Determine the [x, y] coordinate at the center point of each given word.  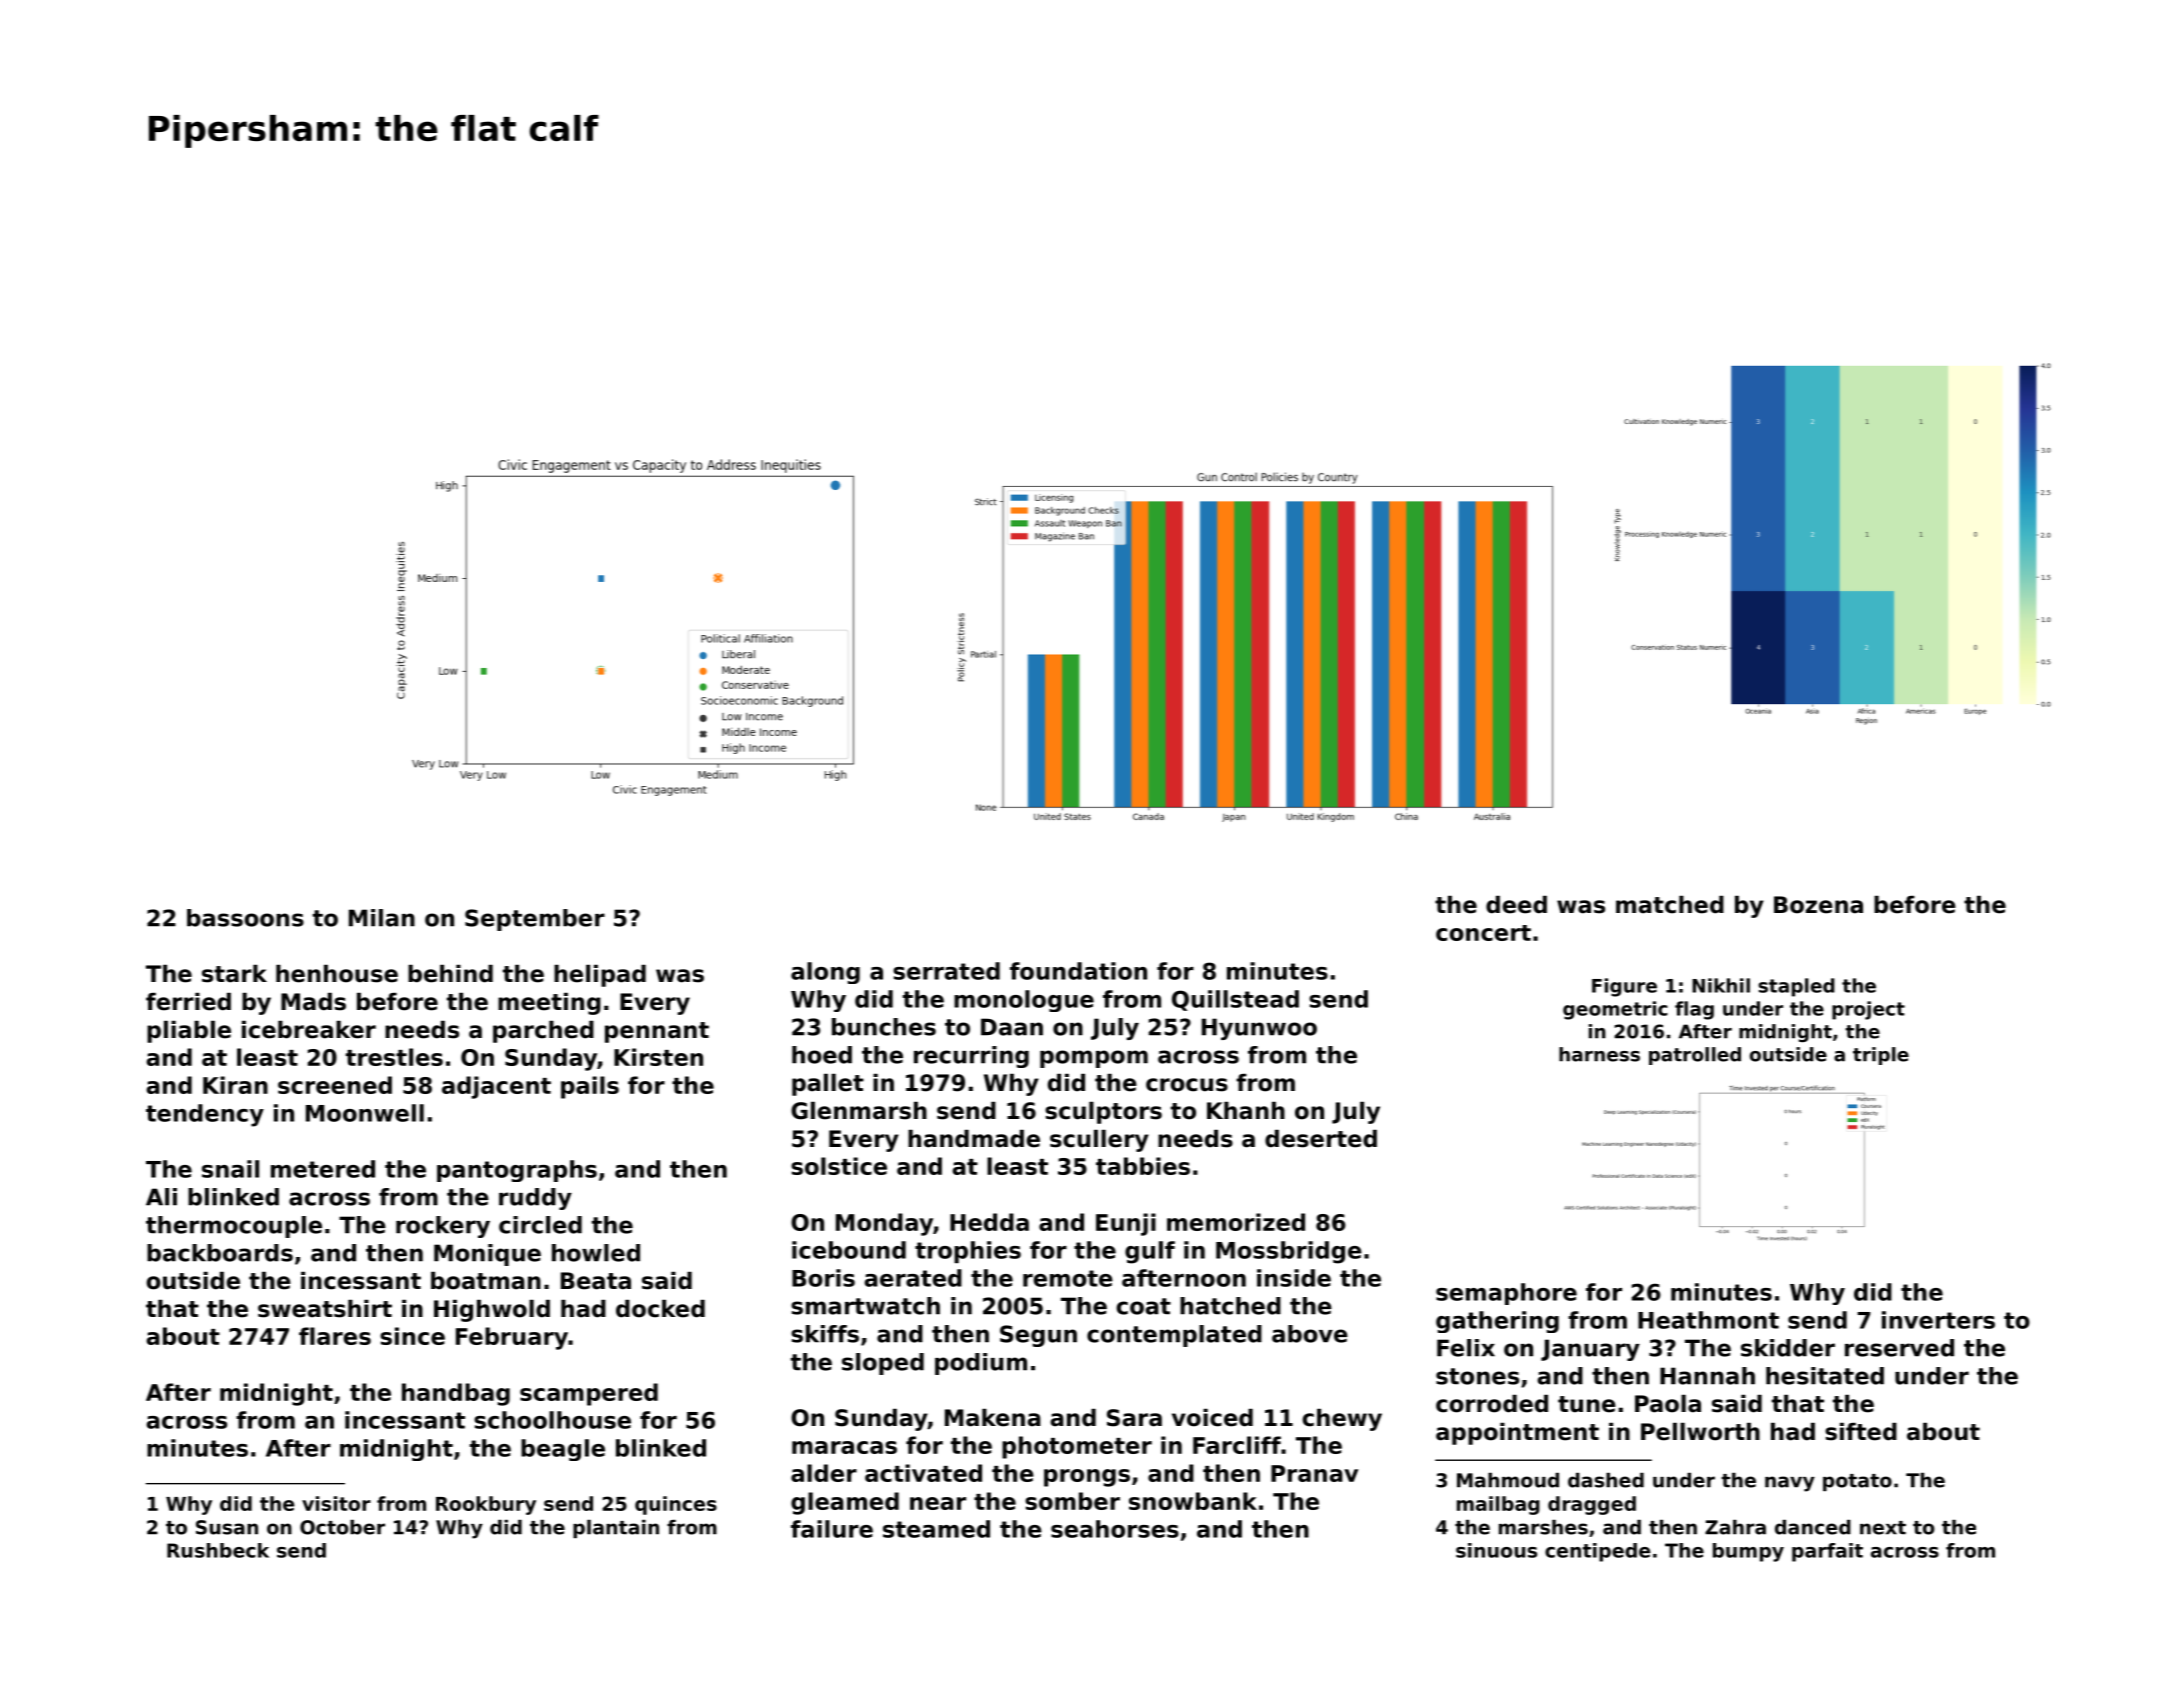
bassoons [245, 918]
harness [1599, 1054]
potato [1857, 1482]
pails [590, 1087]
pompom [1094, 1059]
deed [1516, 905]
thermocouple [234, 1227]
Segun [1038, 1336]
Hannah [1707, 1376]
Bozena [1818, 905]
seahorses [1115, 1529]
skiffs [825, 1334]
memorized [1236, 1222]
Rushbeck [218, 1550]
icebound [849, 1250]
